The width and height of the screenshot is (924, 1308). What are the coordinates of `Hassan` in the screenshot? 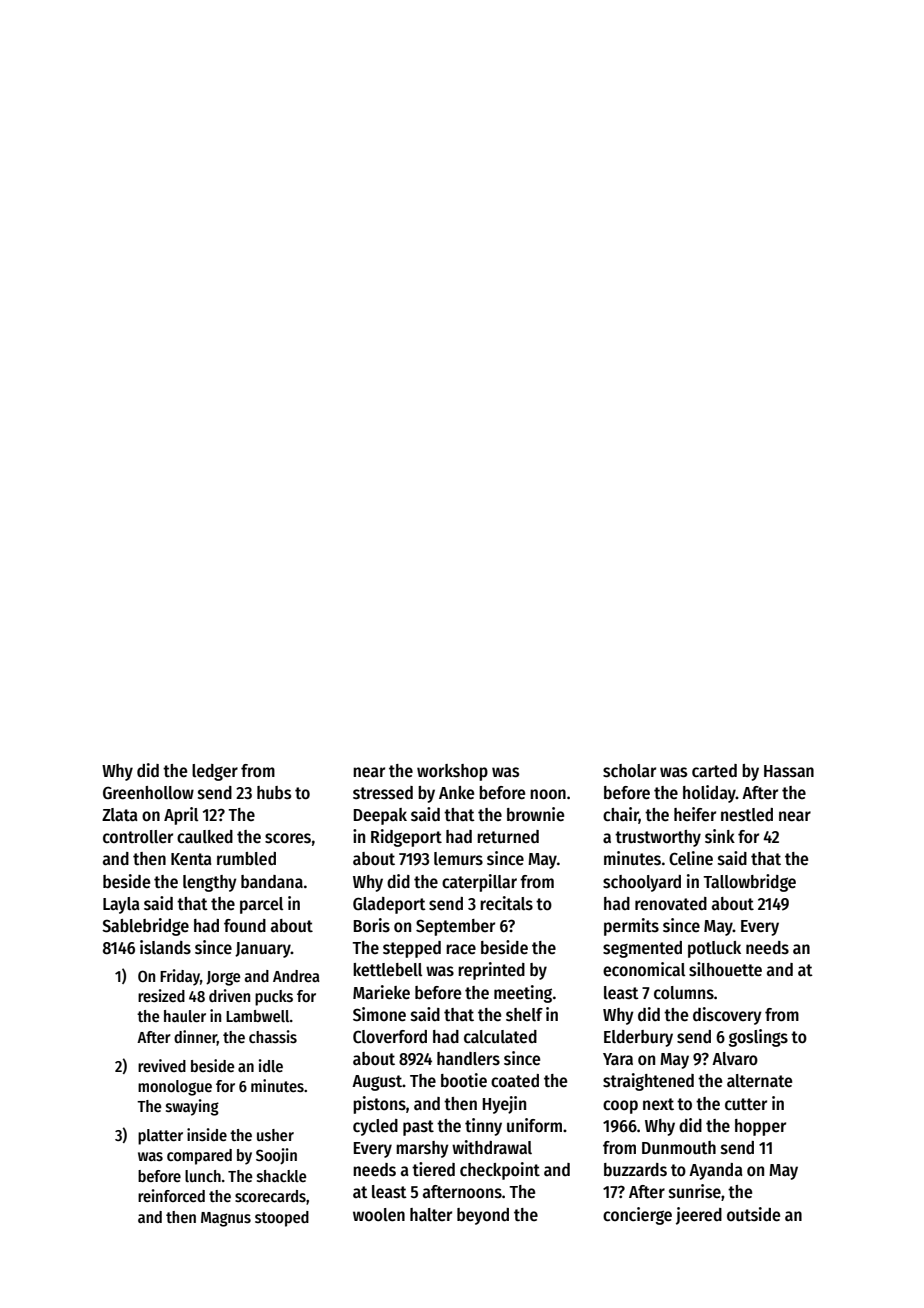 It's located at (789, 771).
